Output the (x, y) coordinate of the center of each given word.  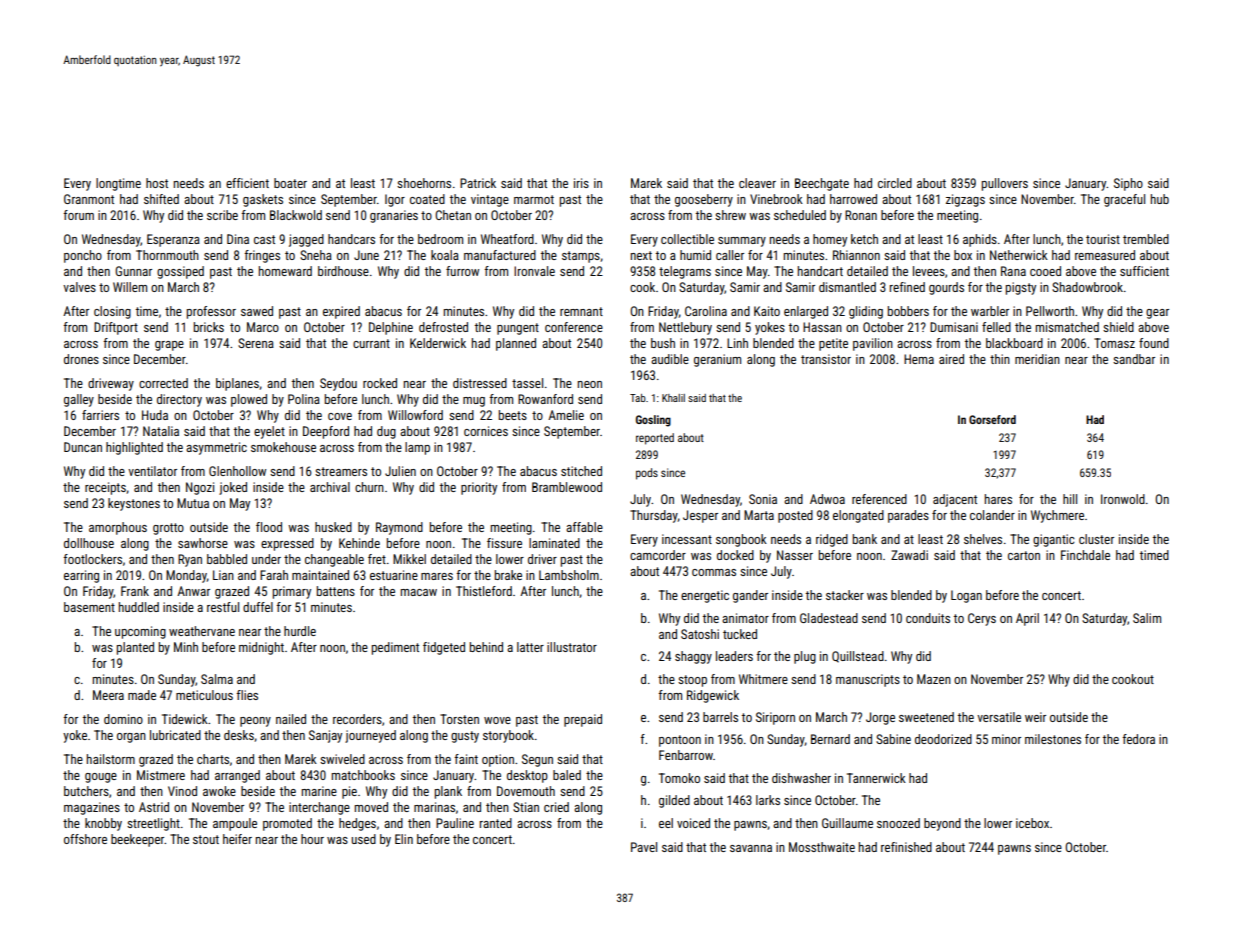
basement (89, 607)
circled (895, 183)
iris (581, 183)
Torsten (459, 719)
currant (371, 343)
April (1027, 619)
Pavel (644, 847)
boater (290, 183)
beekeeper (138, 840)
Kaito (767, 311)
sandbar (1134, 359)
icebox (1032, 823)
